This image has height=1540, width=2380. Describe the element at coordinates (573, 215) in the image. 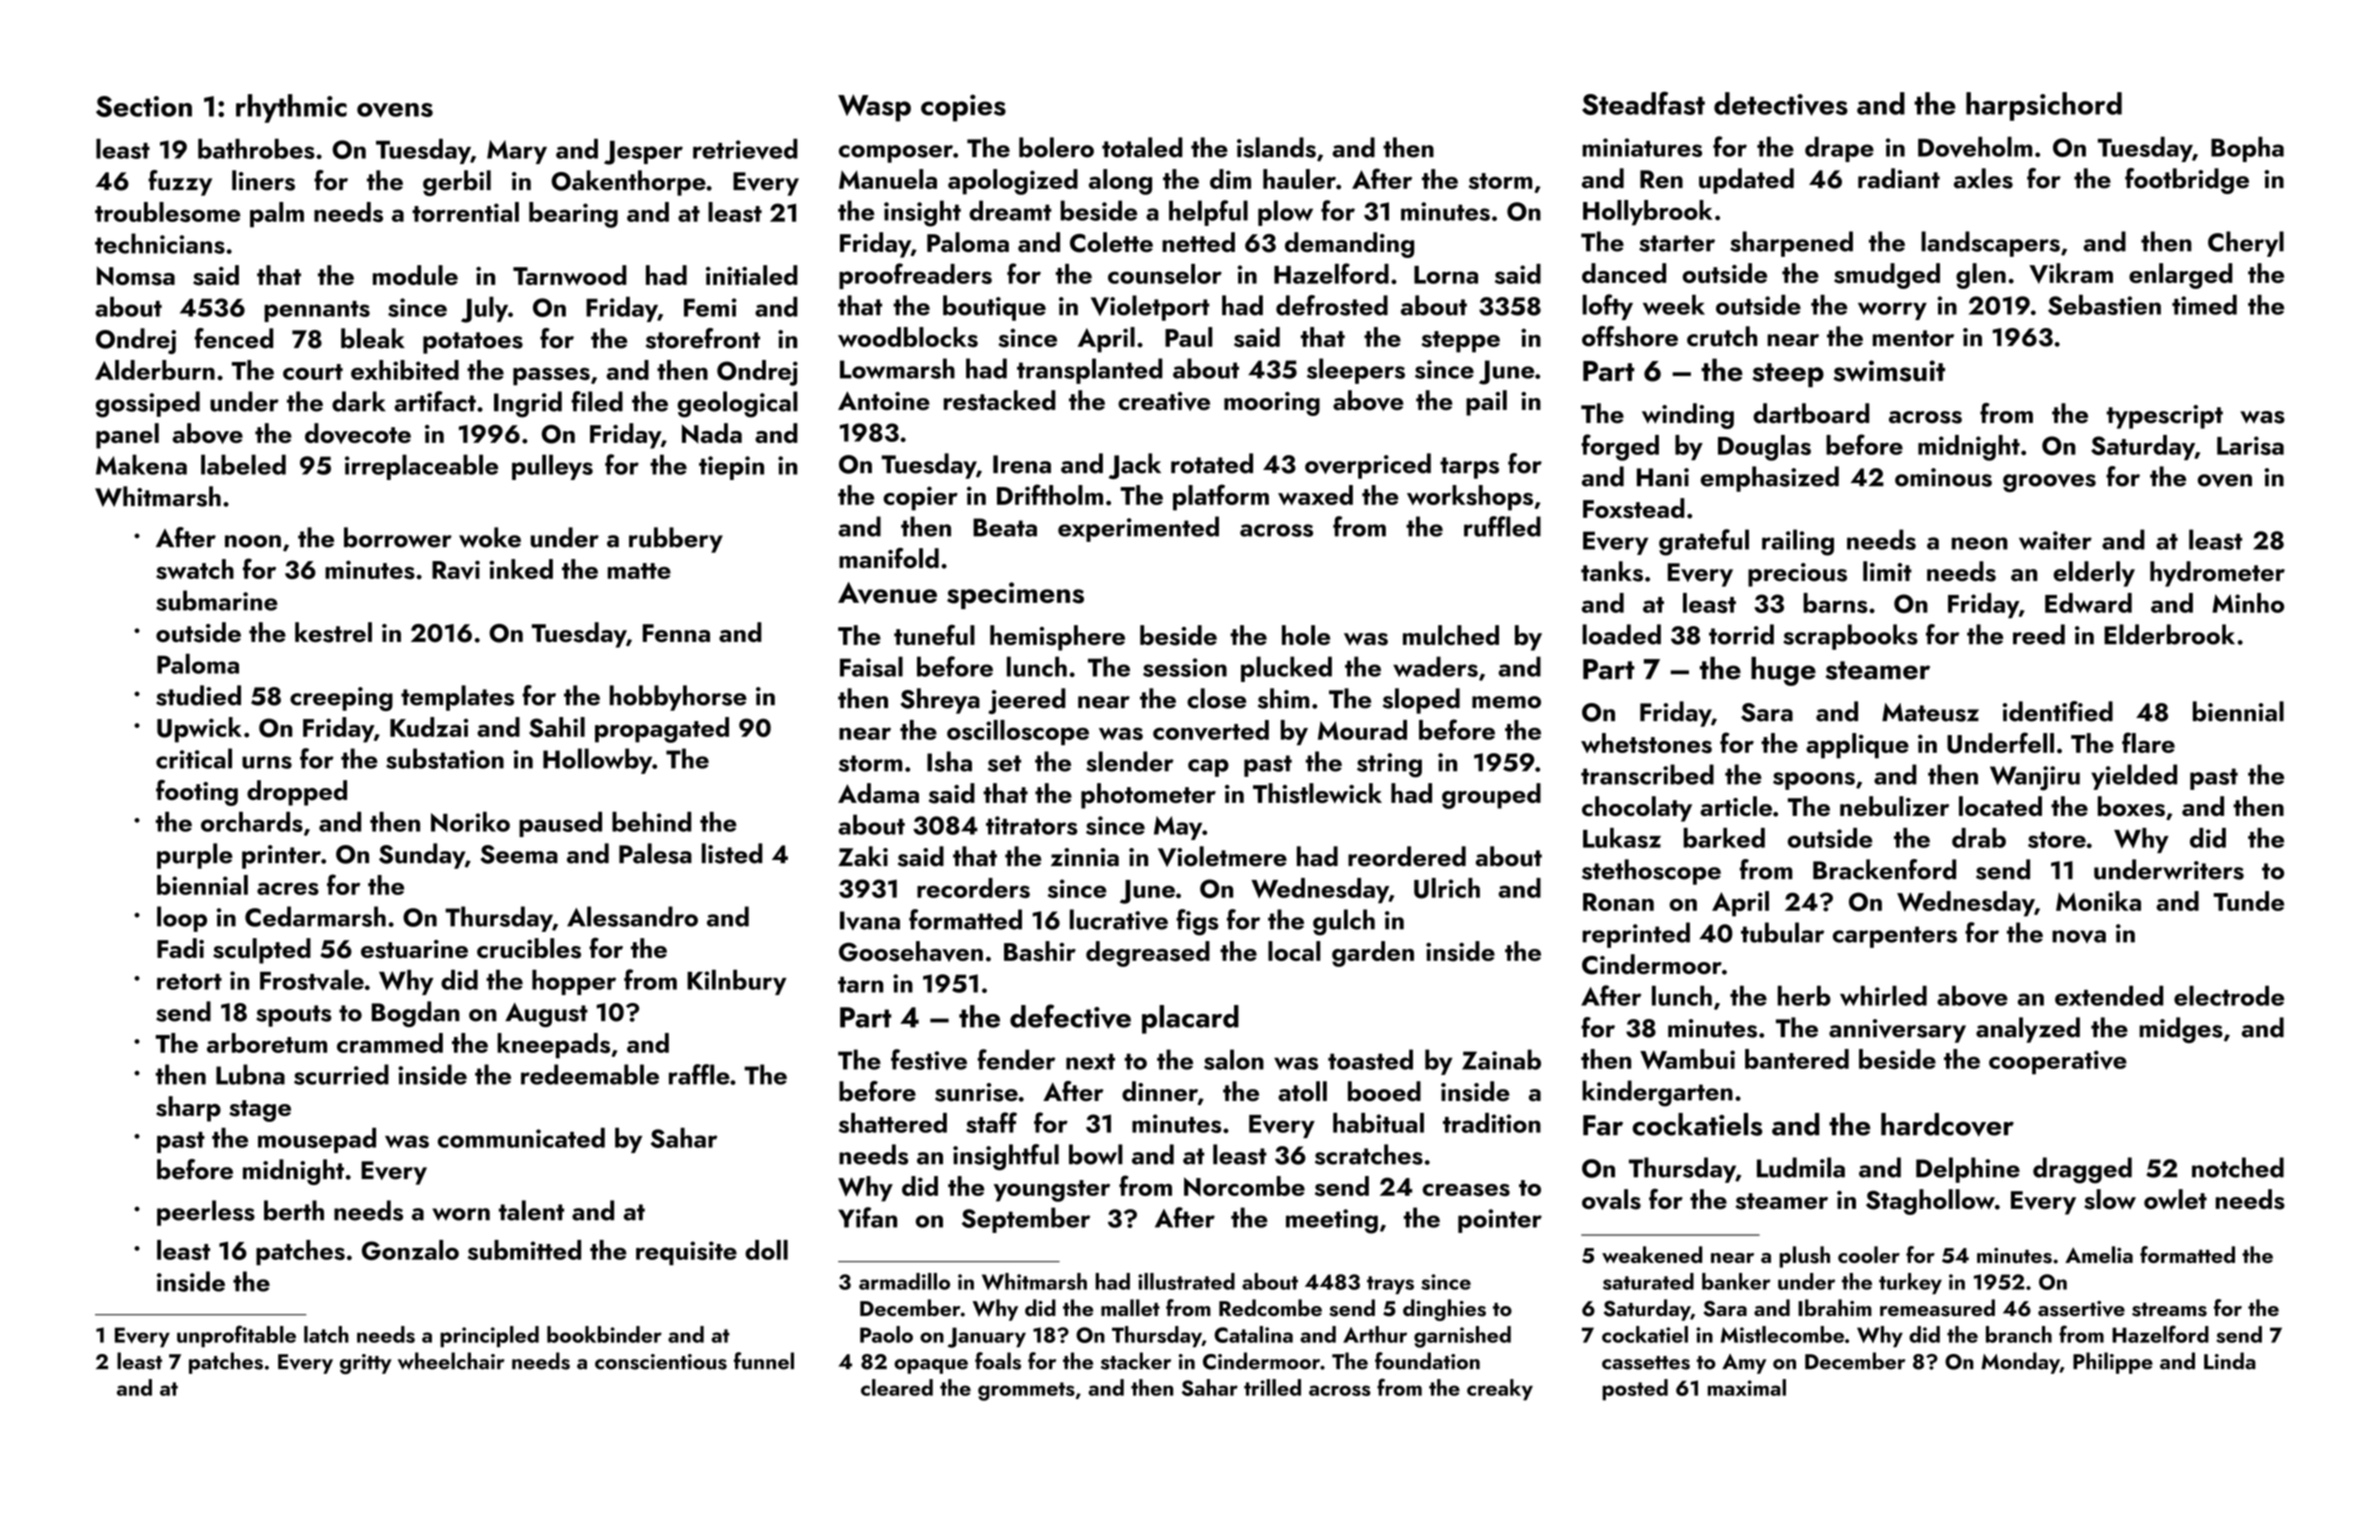

I see `bearing` at that location.
